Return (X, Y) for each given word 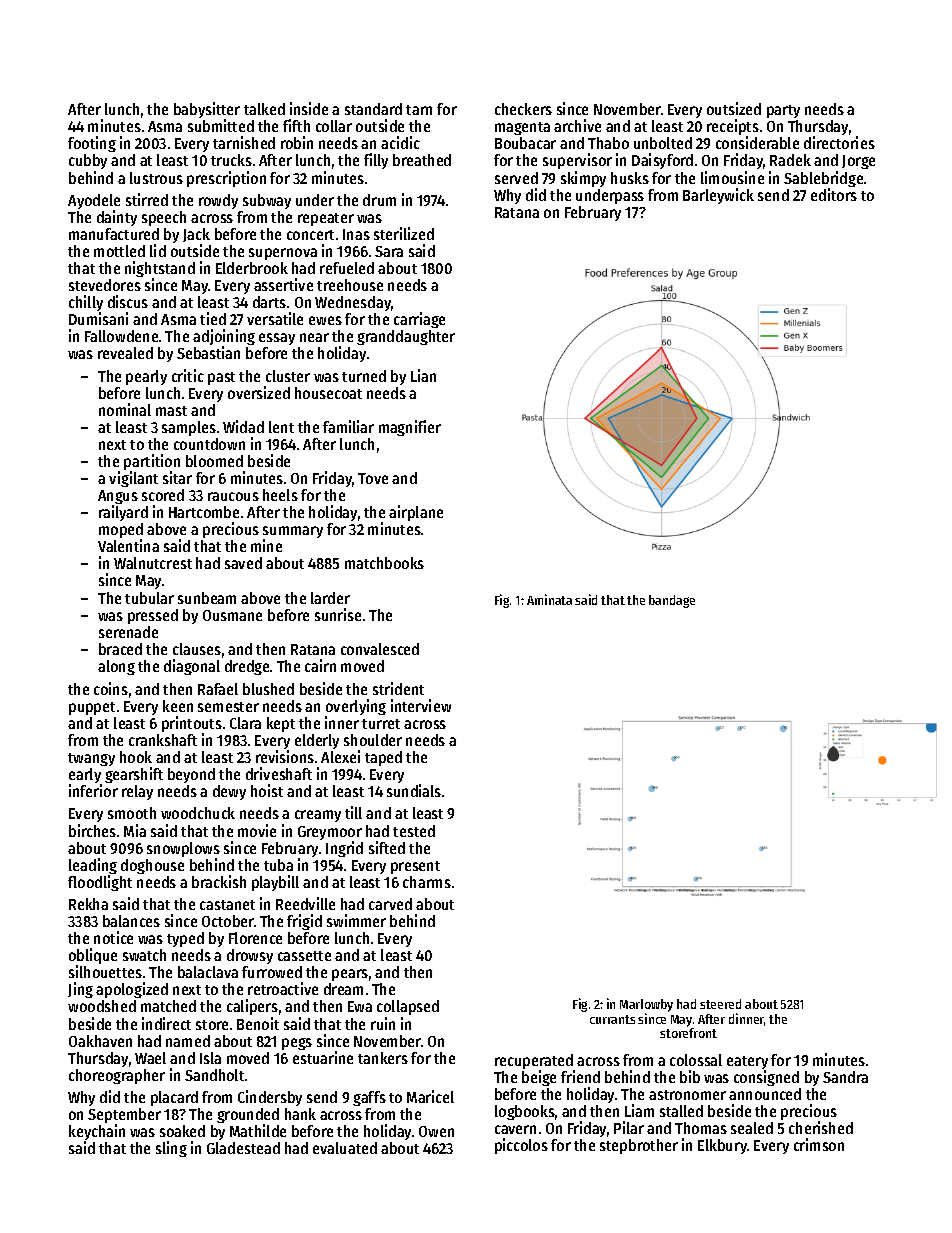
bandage (672, 601)
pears (350, 975)
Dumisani (98, 319)
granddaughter (406, 337)
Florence (255, 938)
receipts (733, 128)
